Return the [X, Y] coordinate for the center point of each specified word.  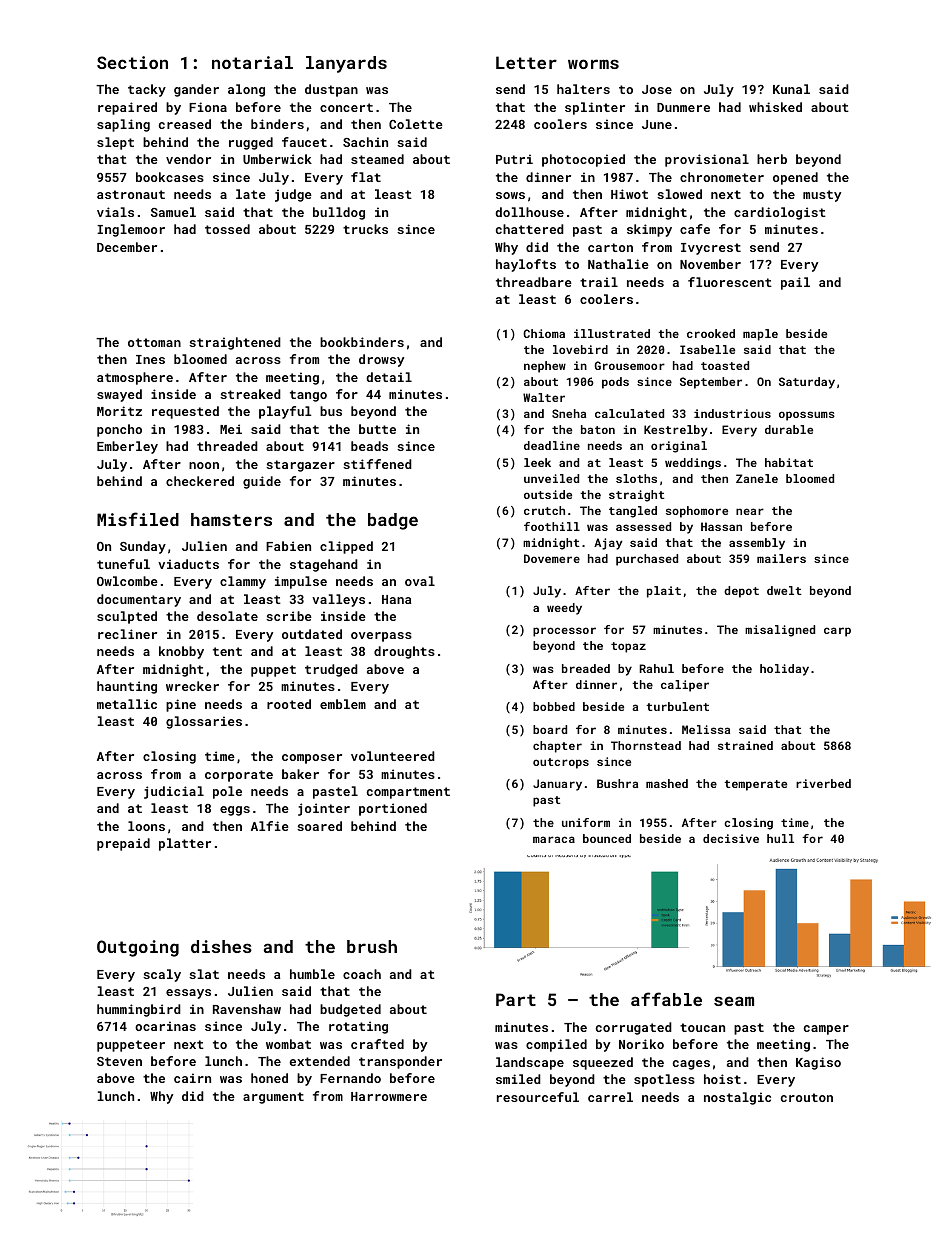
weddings [693, 464]
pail [795, 283]
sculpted [127, 617]
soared [319, 826]
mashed [667, 783]
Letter [526, 62]
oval [420, 581]
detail [389, 377]
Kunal [791, 89]
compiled [556, 1045]
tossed [227, 229]
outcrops [561, 763]
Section [132, 62]
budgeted [350, 1010]
